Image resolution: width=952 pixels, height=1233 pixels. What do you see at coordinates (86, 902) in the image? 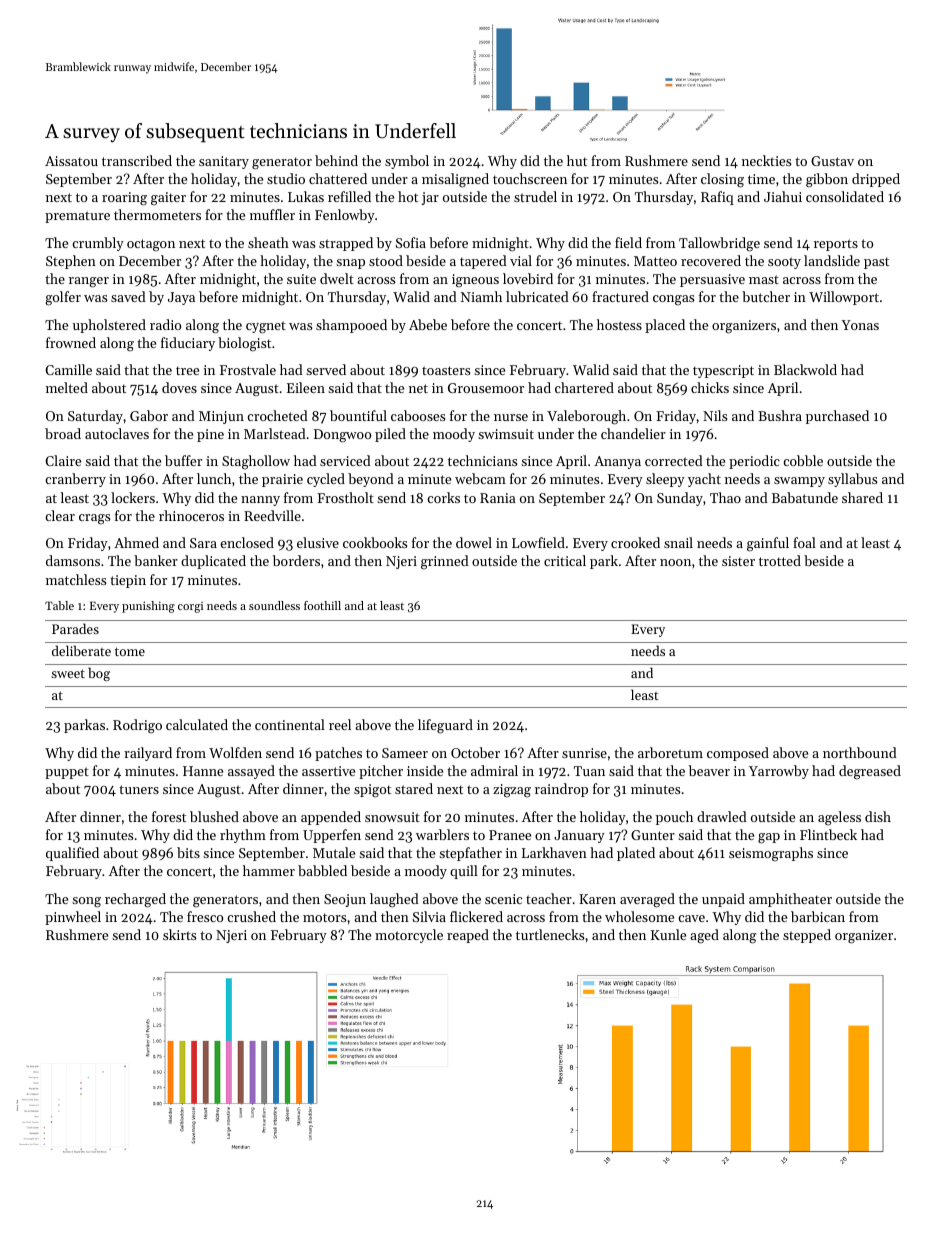
I see `song` at bounding box center [86, 902].
